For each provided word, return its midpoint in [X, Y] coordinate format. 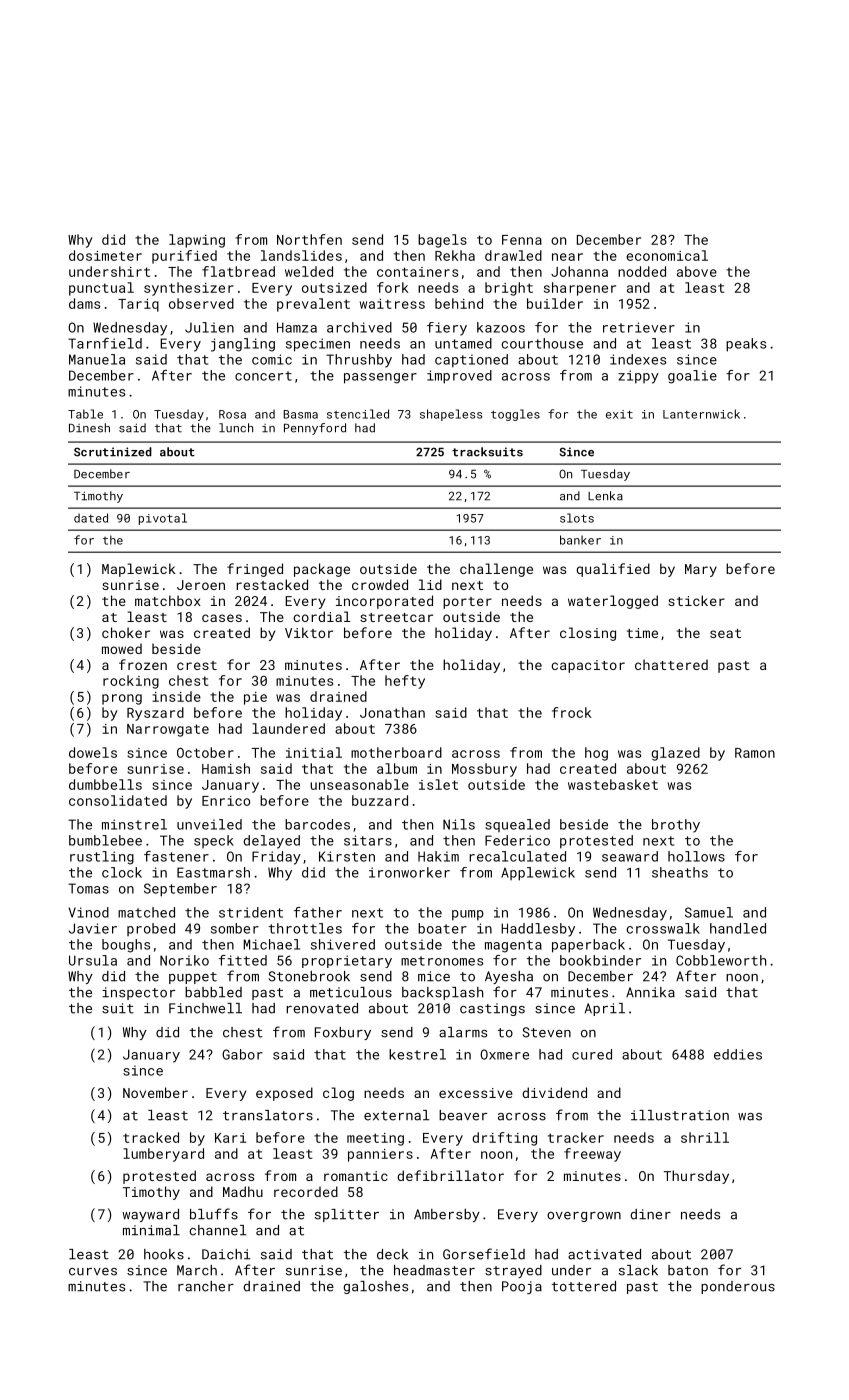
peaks [746, 345]
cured [592, 1054]
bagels [442, 241]
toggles [515, 415]
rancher [206, 1286]
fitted [243, 960]
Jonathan [392, 712]
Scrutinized [113, 452]
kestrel [417, 1054]
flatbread [238, 271]
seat [725, 633]
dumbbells [105, 784]
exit [619, 414]
